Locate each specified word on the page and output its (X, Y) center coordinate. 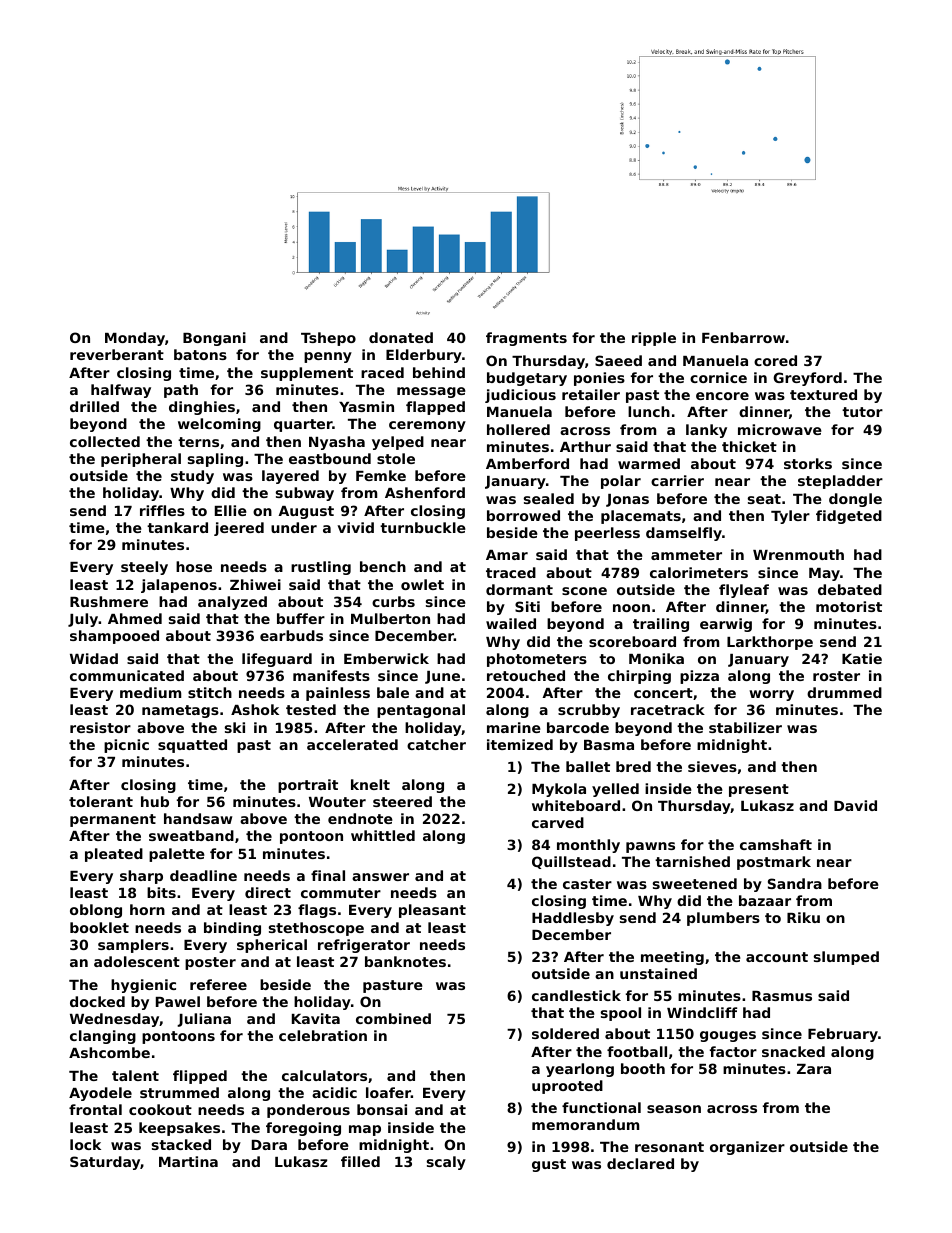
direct (268, 892)
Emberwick (386, 658)
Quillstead (571, 862)
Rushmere (109, 601)
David (855, 805)
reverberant (117, 354)
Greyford (807, 379)
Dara (269, 1145)
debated (850, 589)
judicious (520, 396)
